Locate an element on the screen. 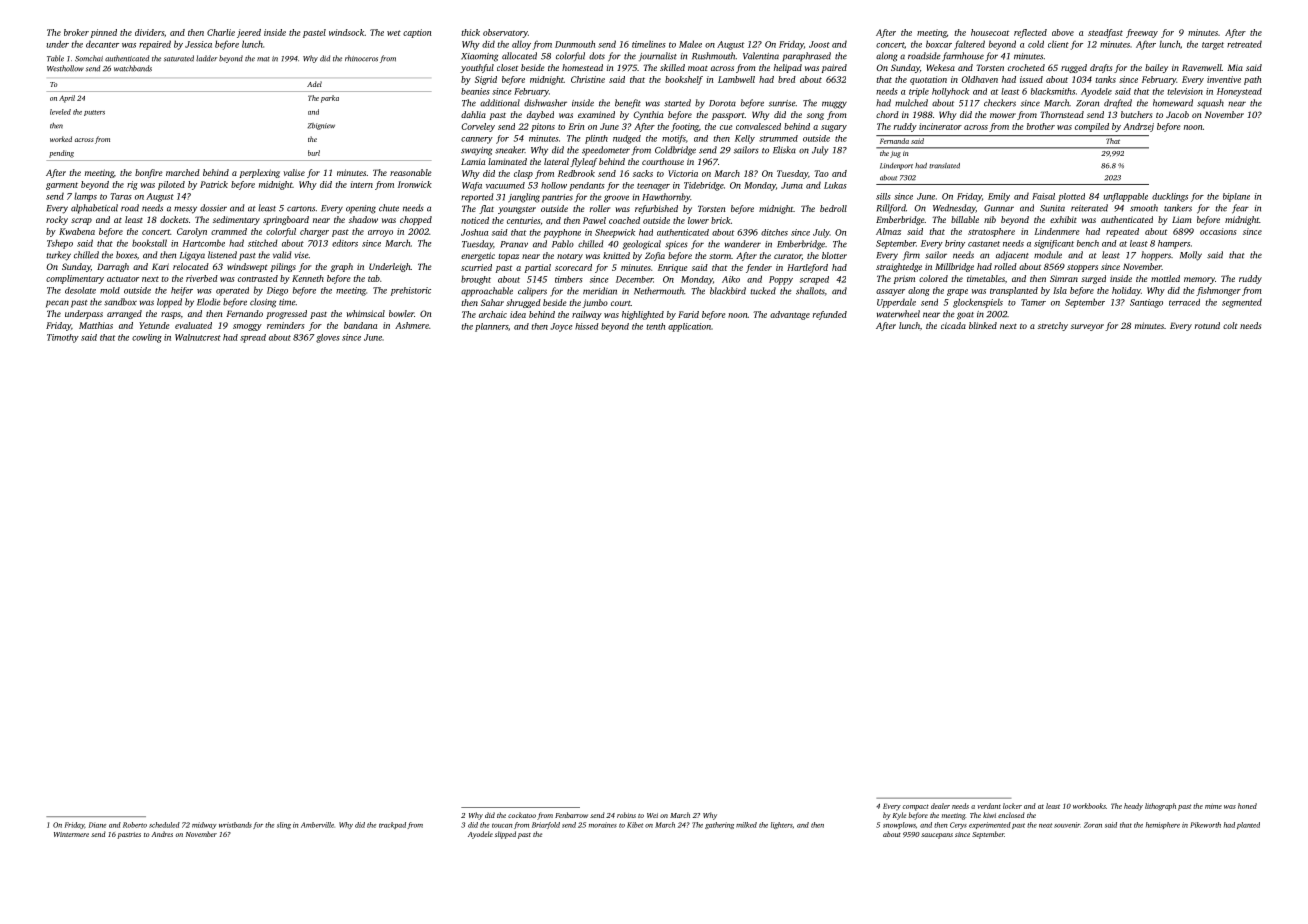  retreated is located at coordinates (1244, 44).
